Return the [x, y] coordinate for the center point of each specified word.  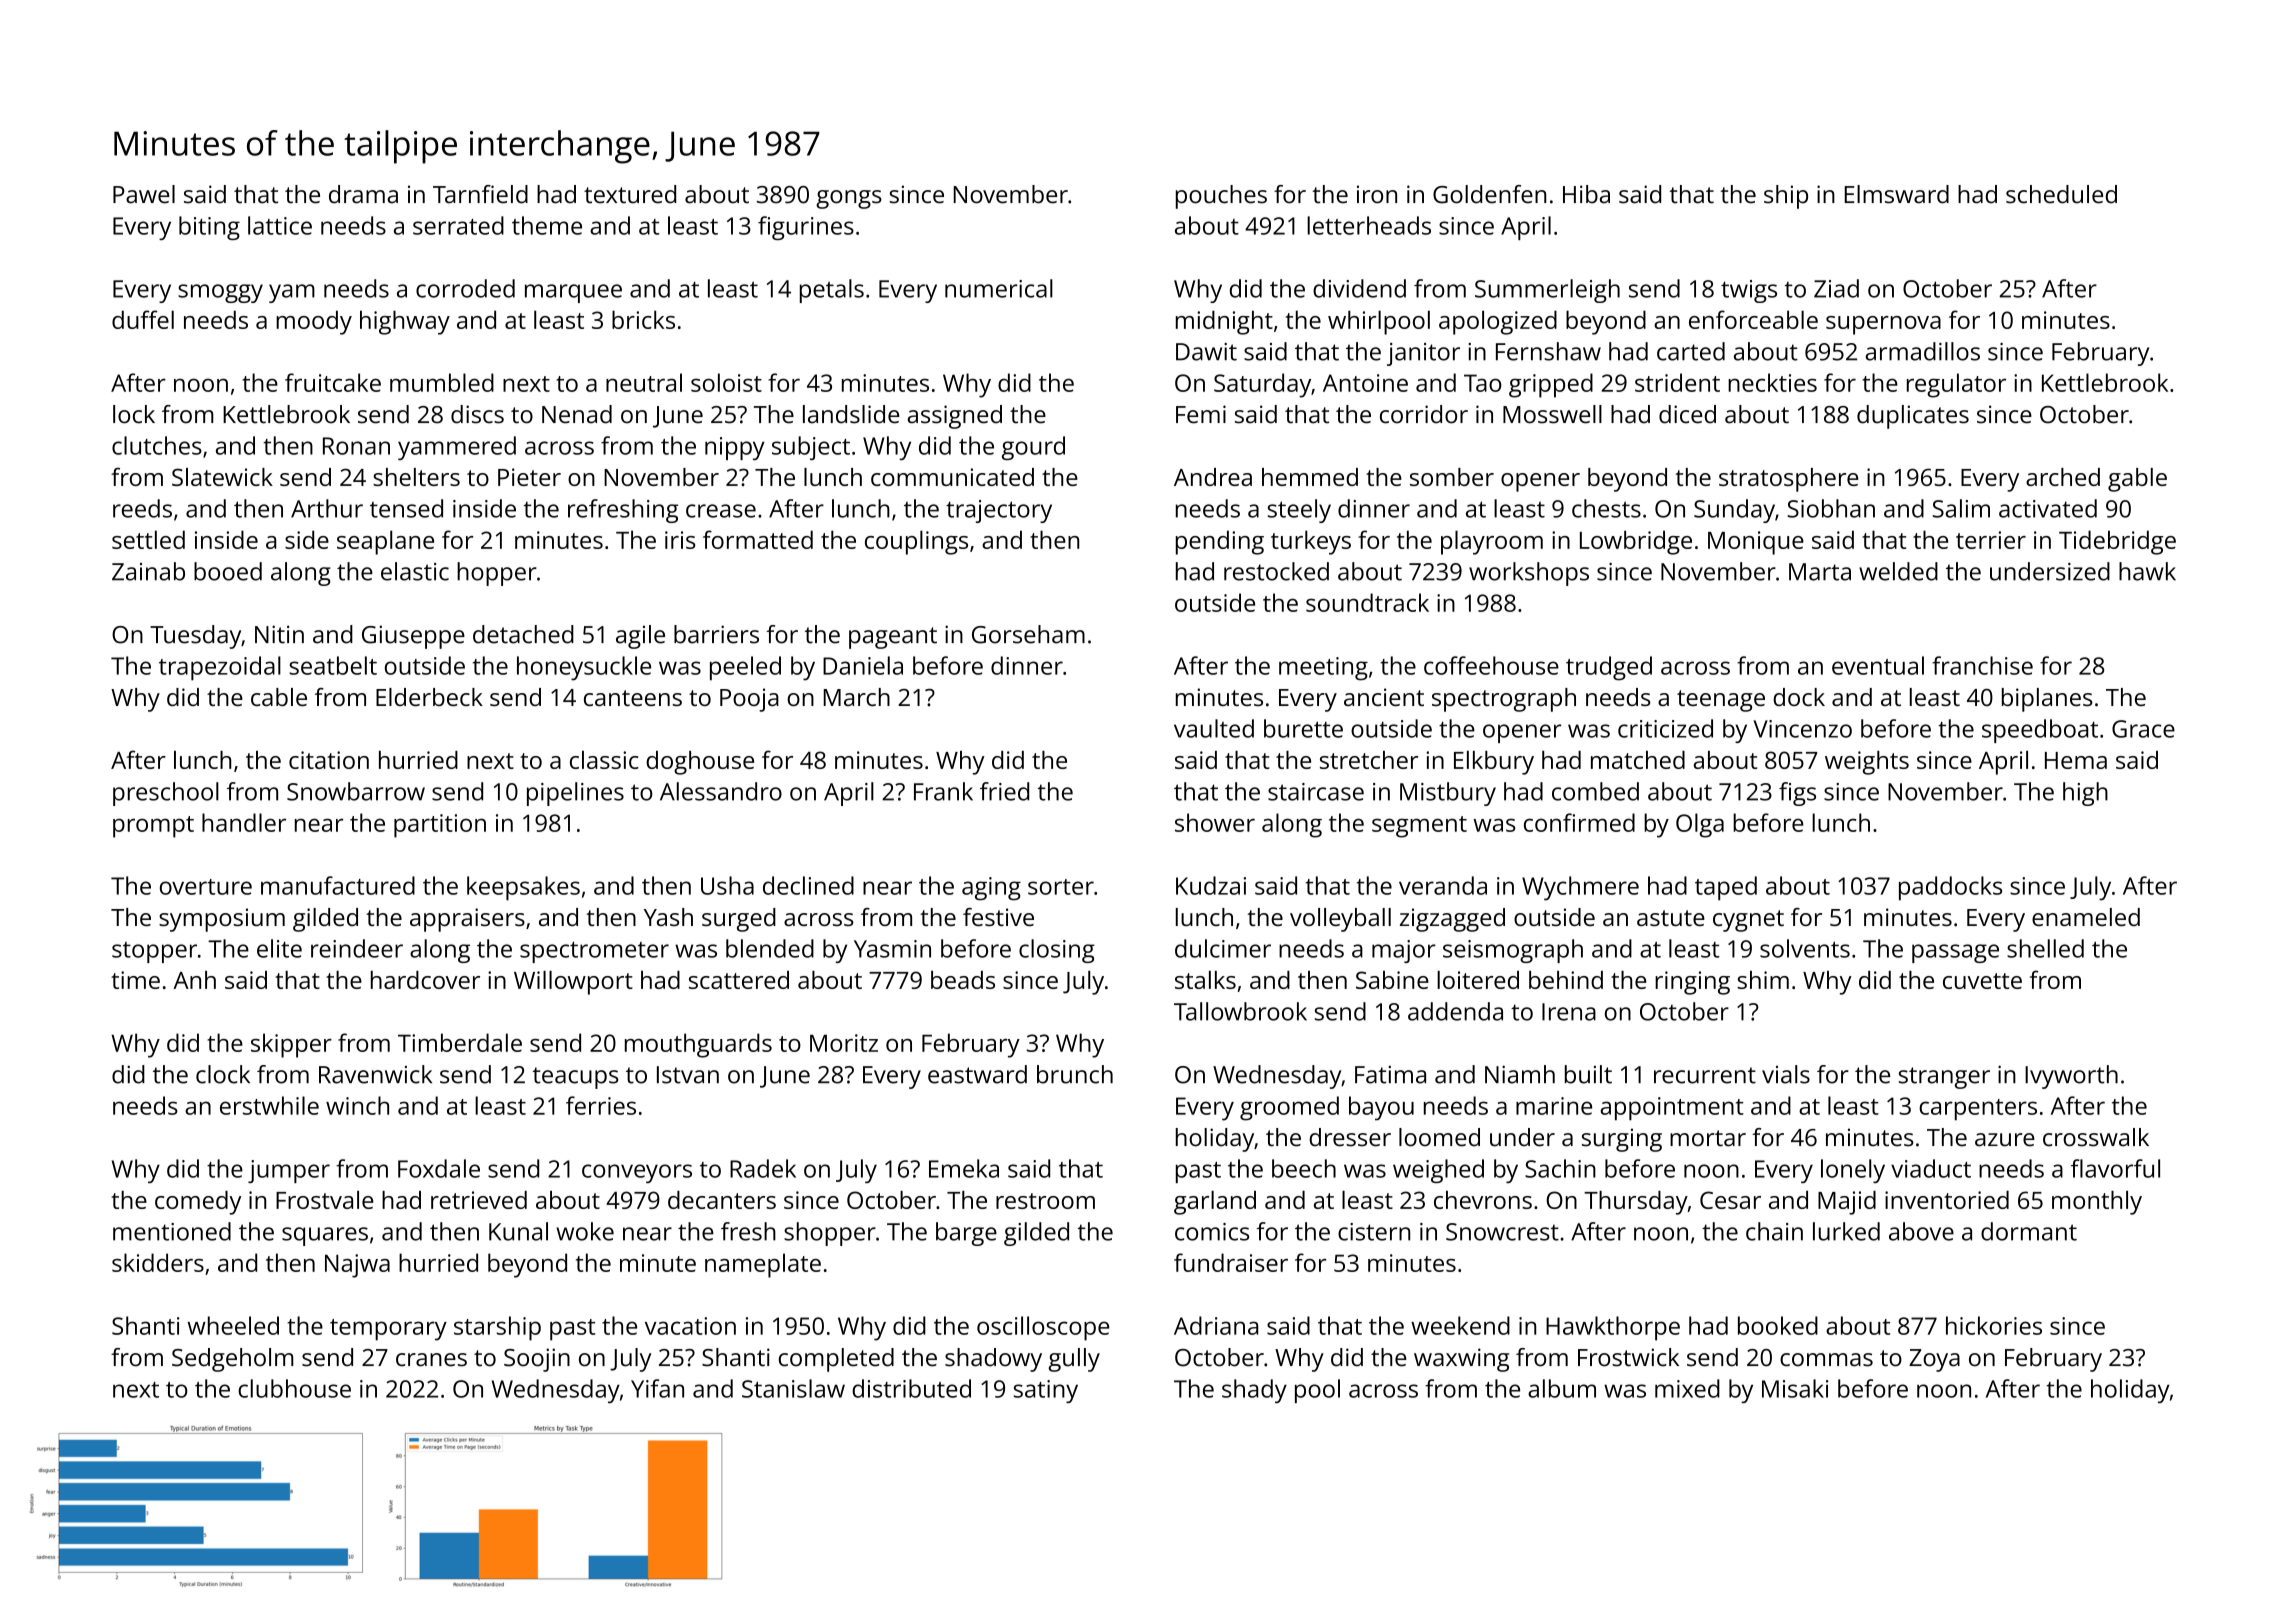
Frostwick [1628, 1357]
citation [329, 760]
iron [1377, 194]
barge [966, 1234]
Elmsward [1897, 194]
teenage [1721, 701]
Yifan [657, 1388]
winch [357, 1105]
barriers [716, 634]
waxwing [1461, 1360]
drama [363, 194]
